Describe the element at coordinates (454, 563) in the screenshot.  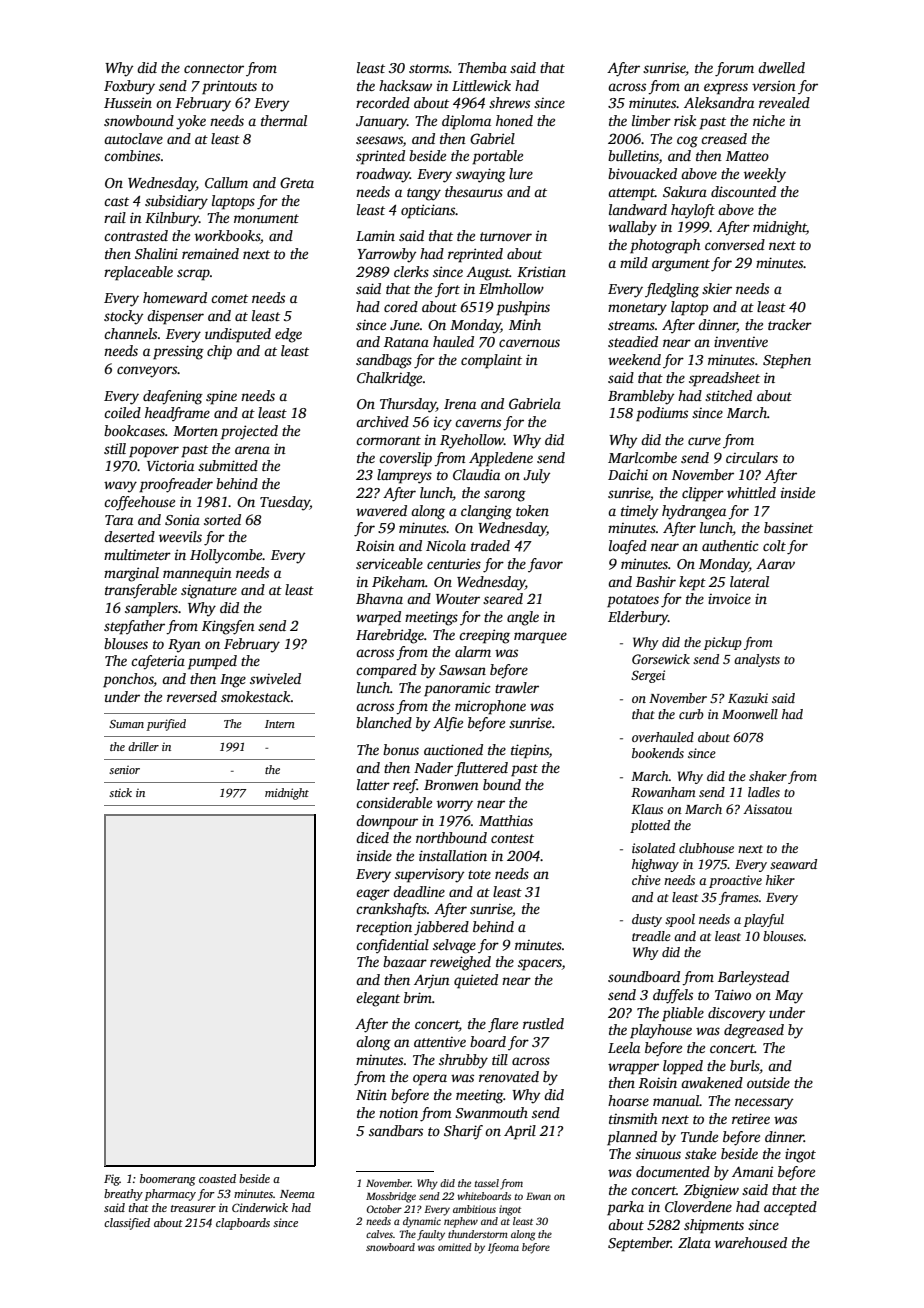
I see `centuries` at that location.
